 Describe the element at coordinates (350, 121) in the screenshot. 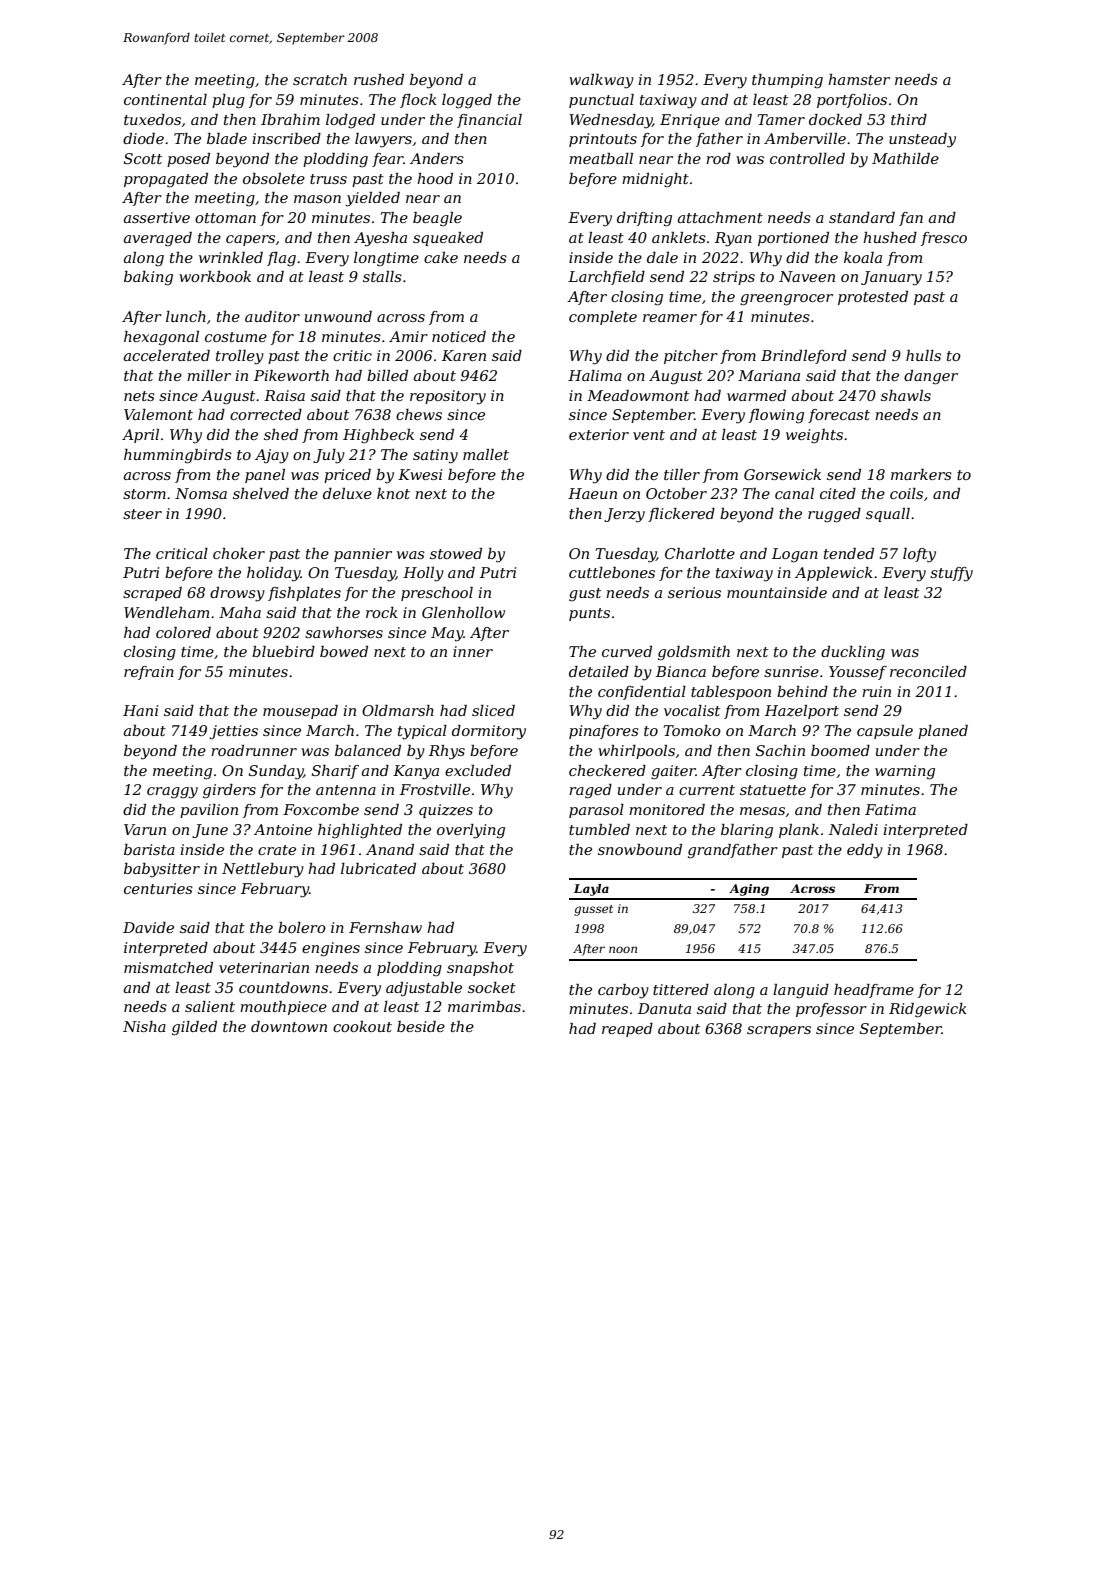

I see `lodged` at that location.
